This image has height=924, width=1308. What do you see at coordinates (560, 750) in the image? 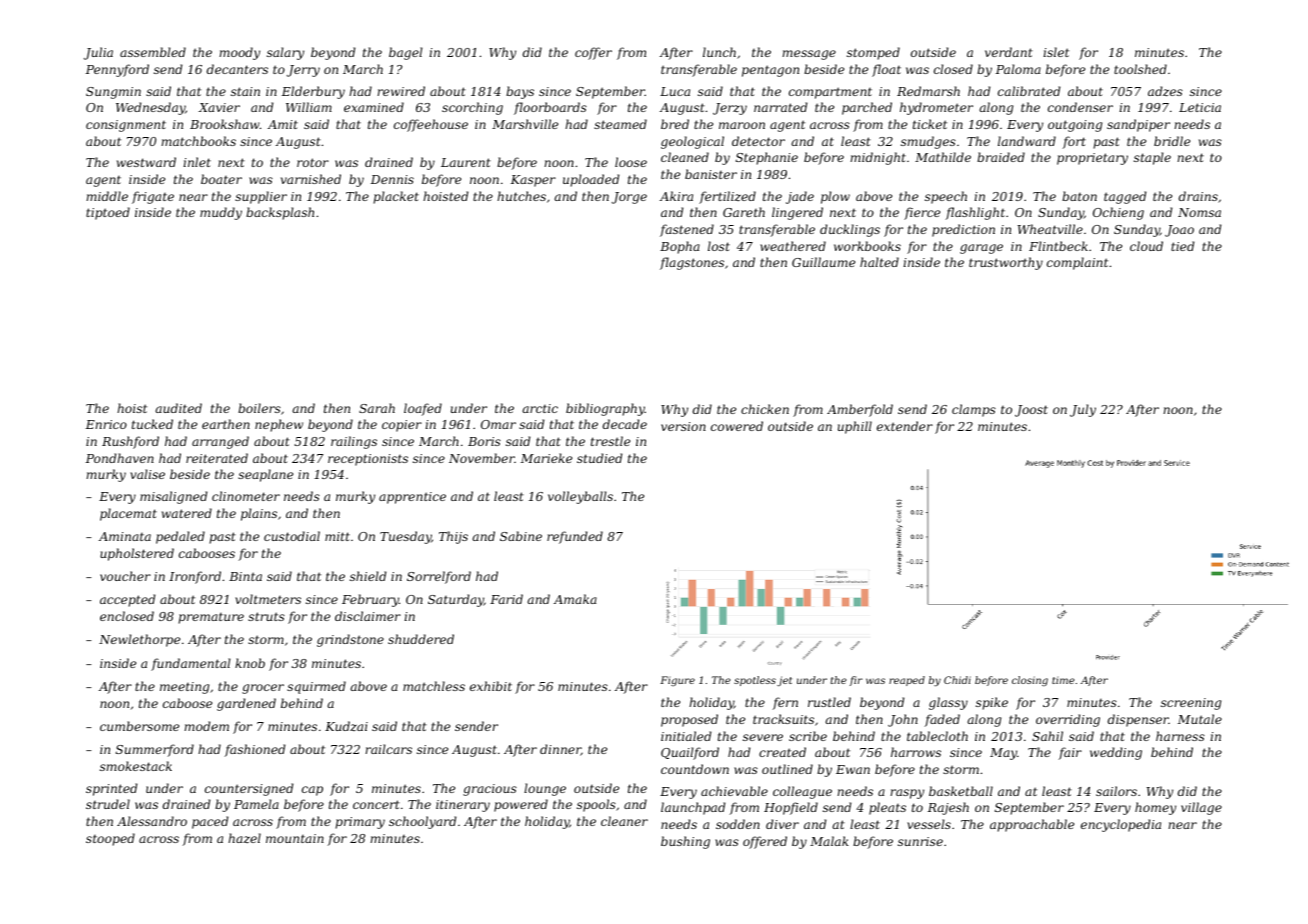
I see `dinner` at bounding box center [560, 750].
